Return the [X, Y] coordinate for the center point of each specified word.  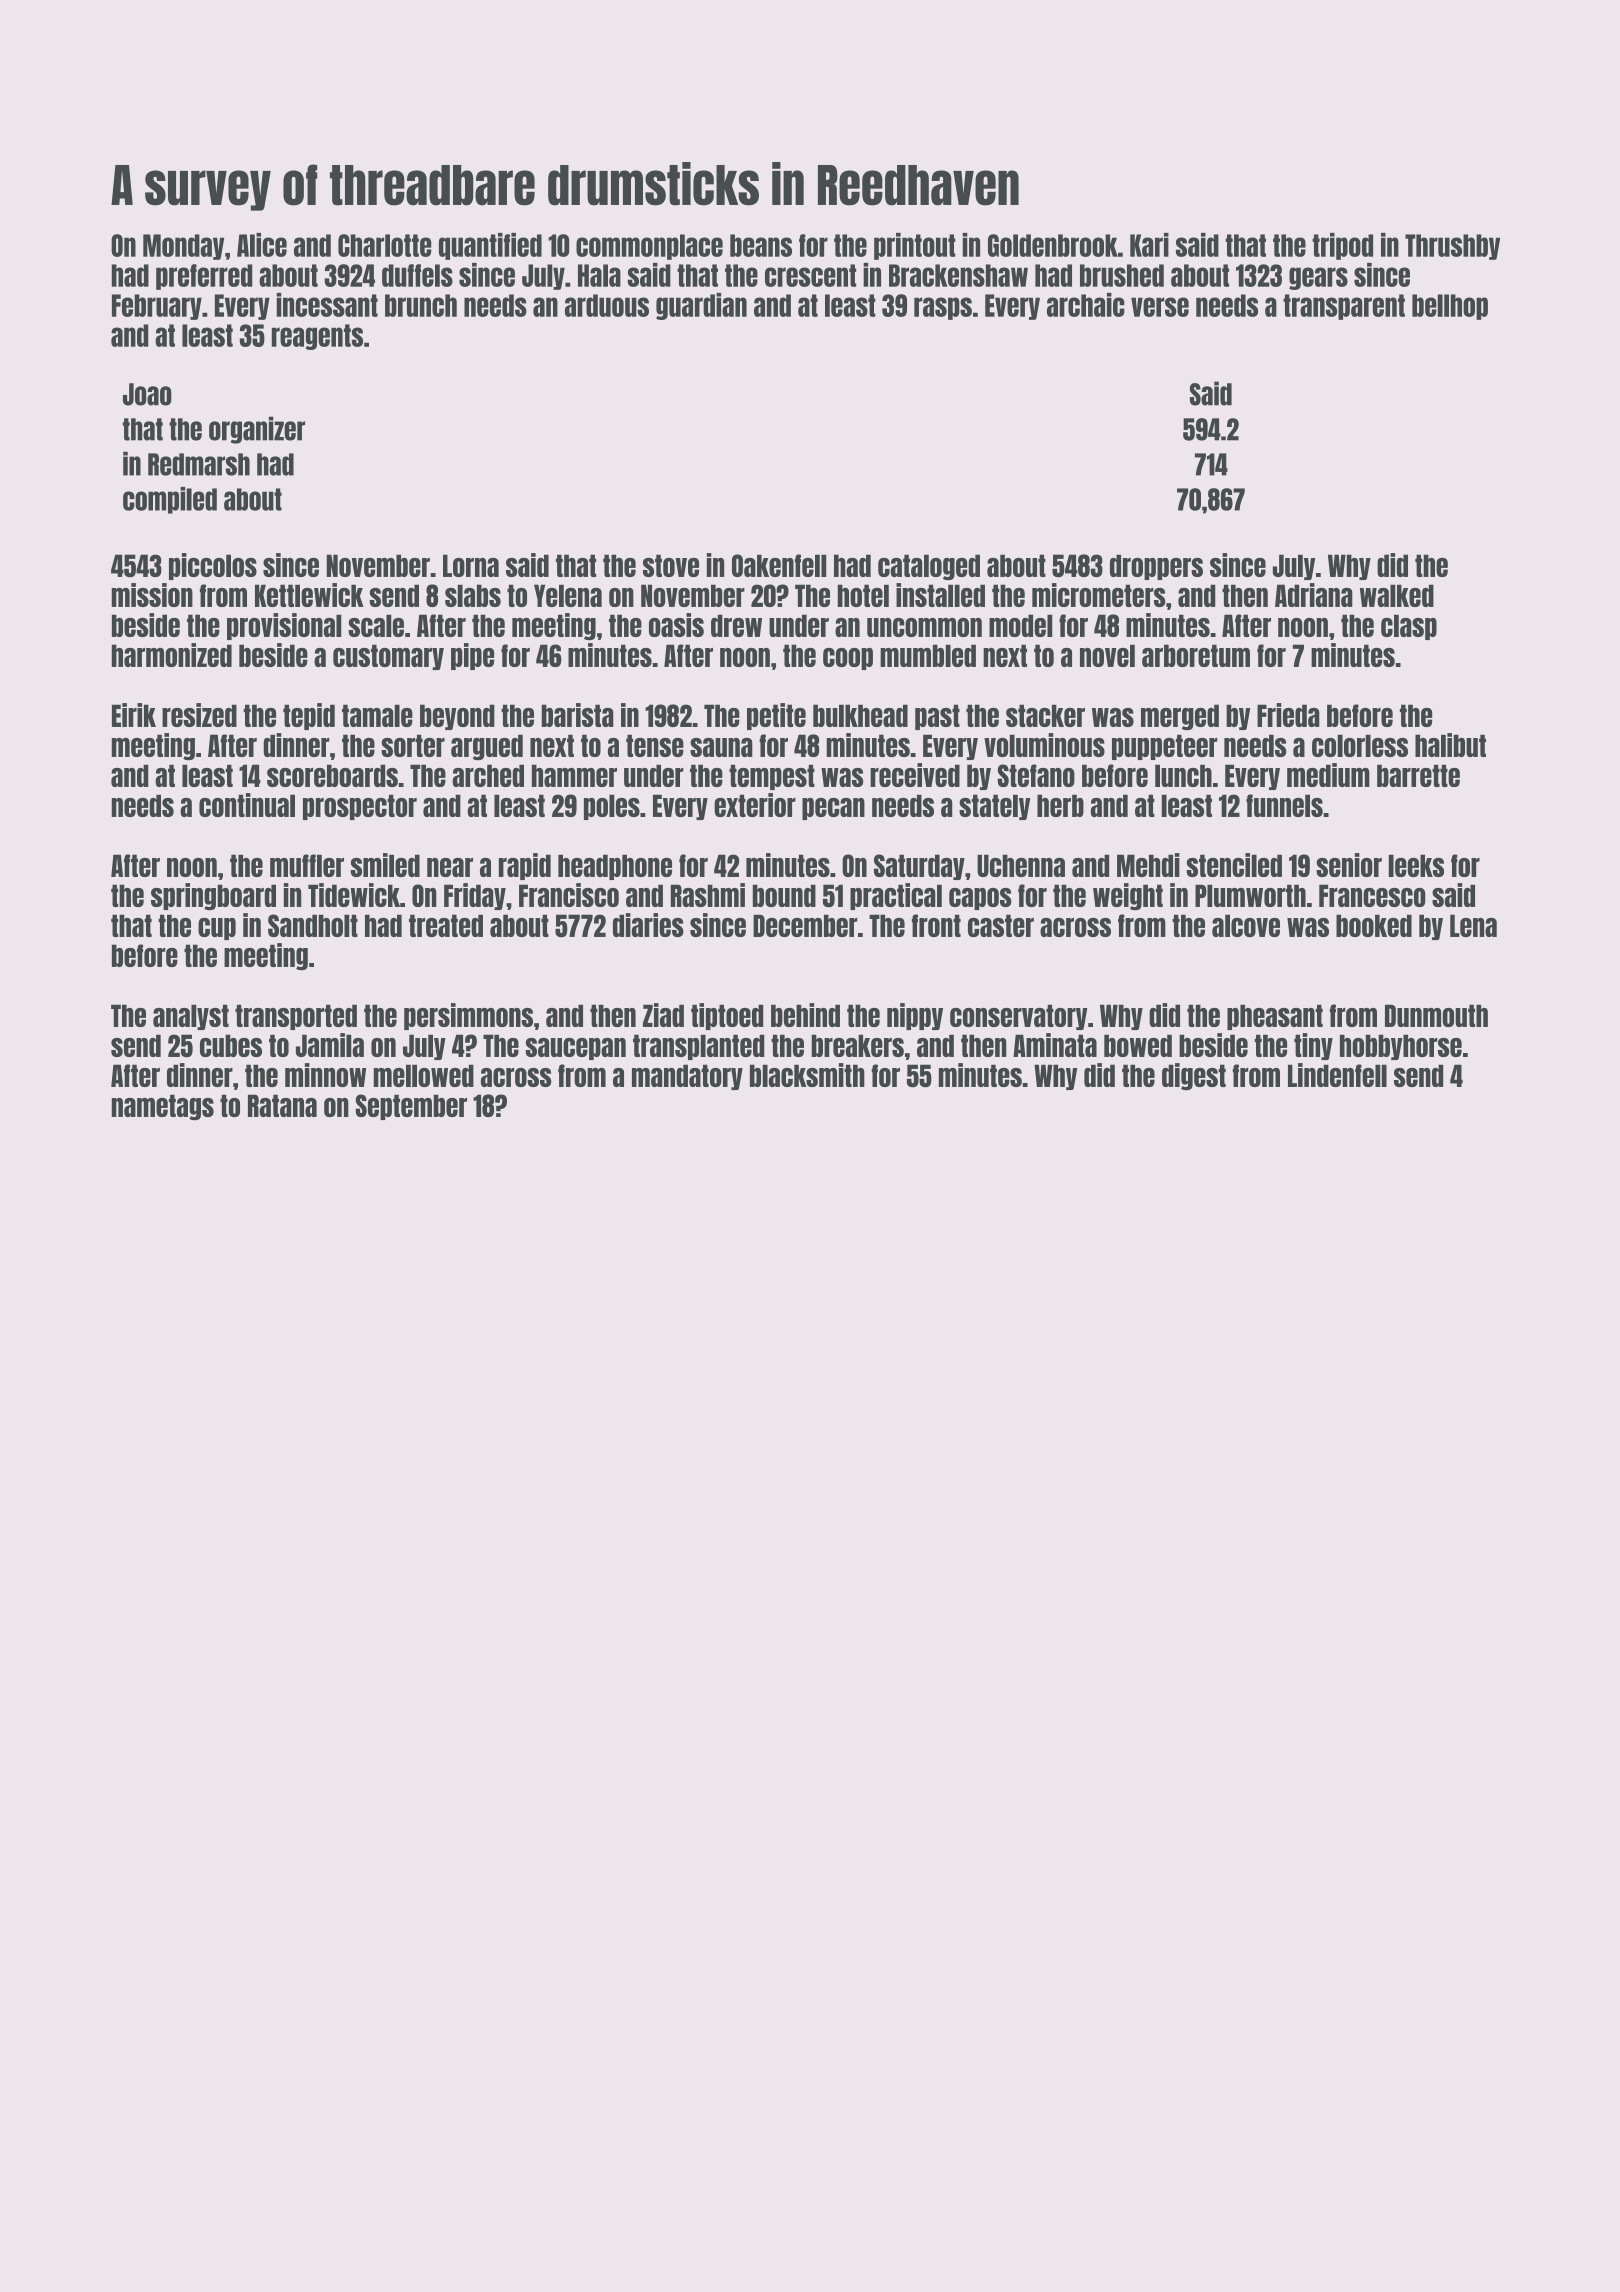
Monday [183, 247]
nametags [163, 1107]
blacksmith [807, 1075]
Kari [1149, 245]
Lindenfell [1337, 1075]
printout [915, 246]
